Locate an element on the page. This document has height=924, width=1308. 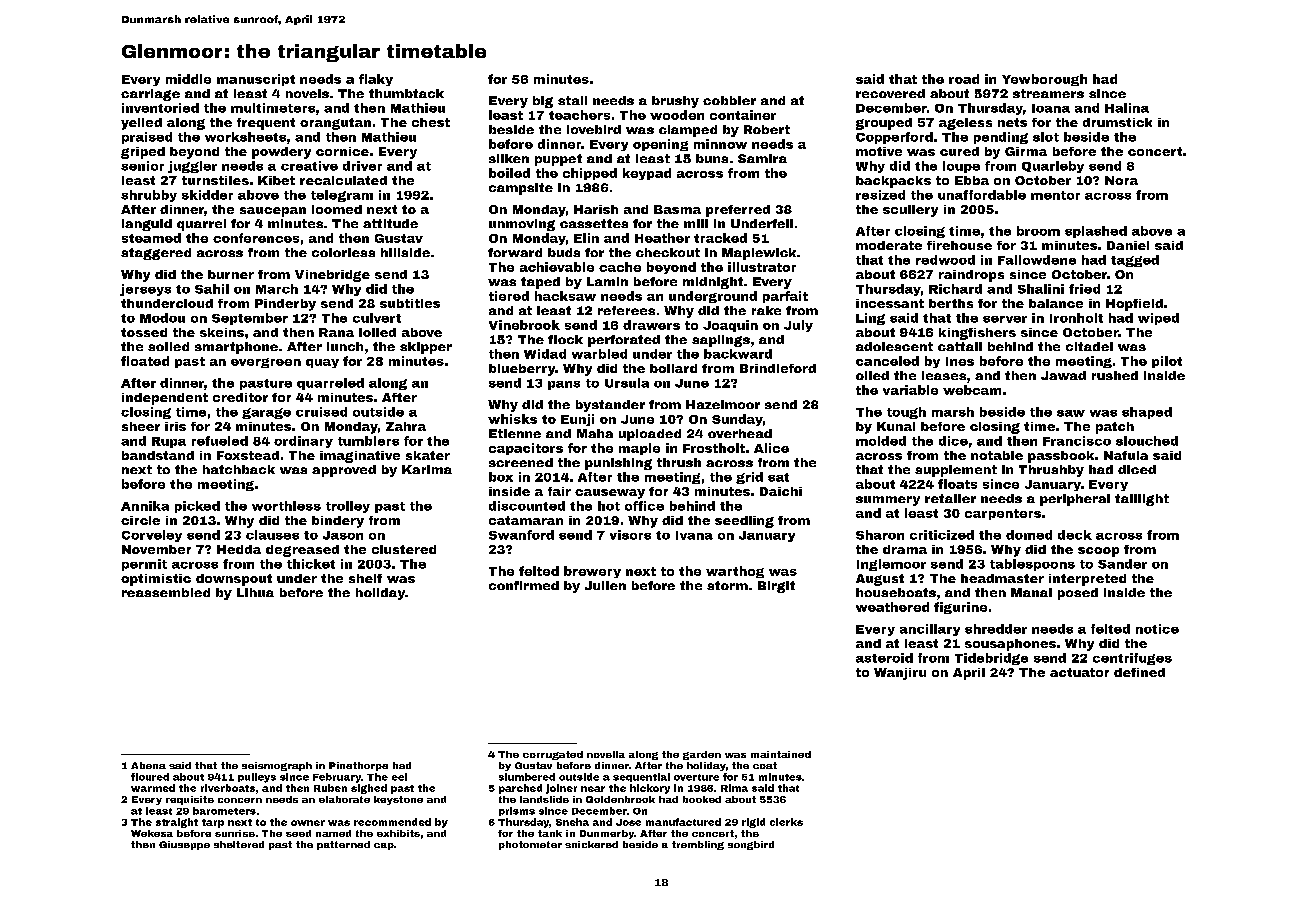
Julien is located at coordinates (605, 585).
